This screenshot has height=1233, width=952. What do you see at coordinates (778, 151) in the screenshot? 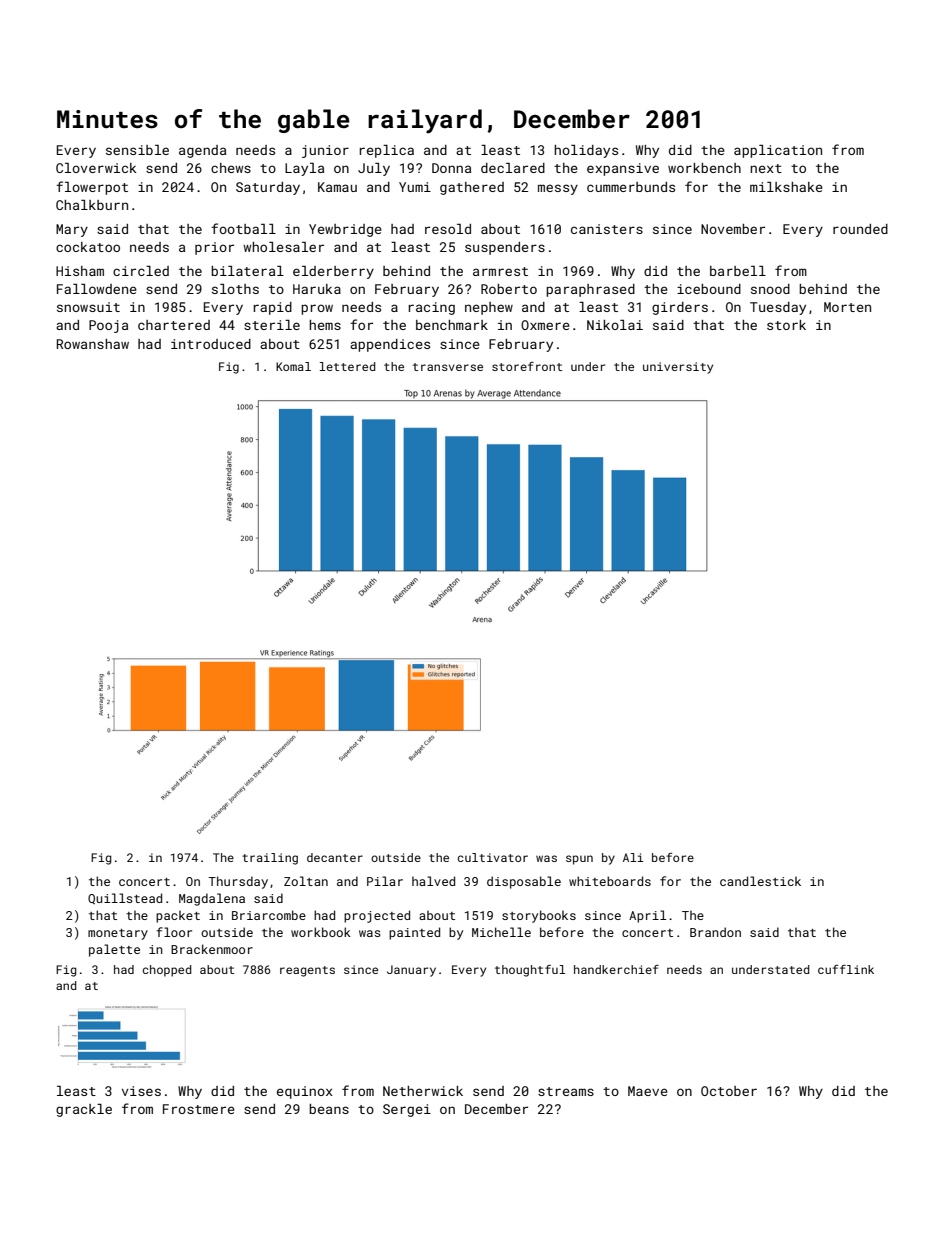
I see `application` at bounding box center [778, 151].
